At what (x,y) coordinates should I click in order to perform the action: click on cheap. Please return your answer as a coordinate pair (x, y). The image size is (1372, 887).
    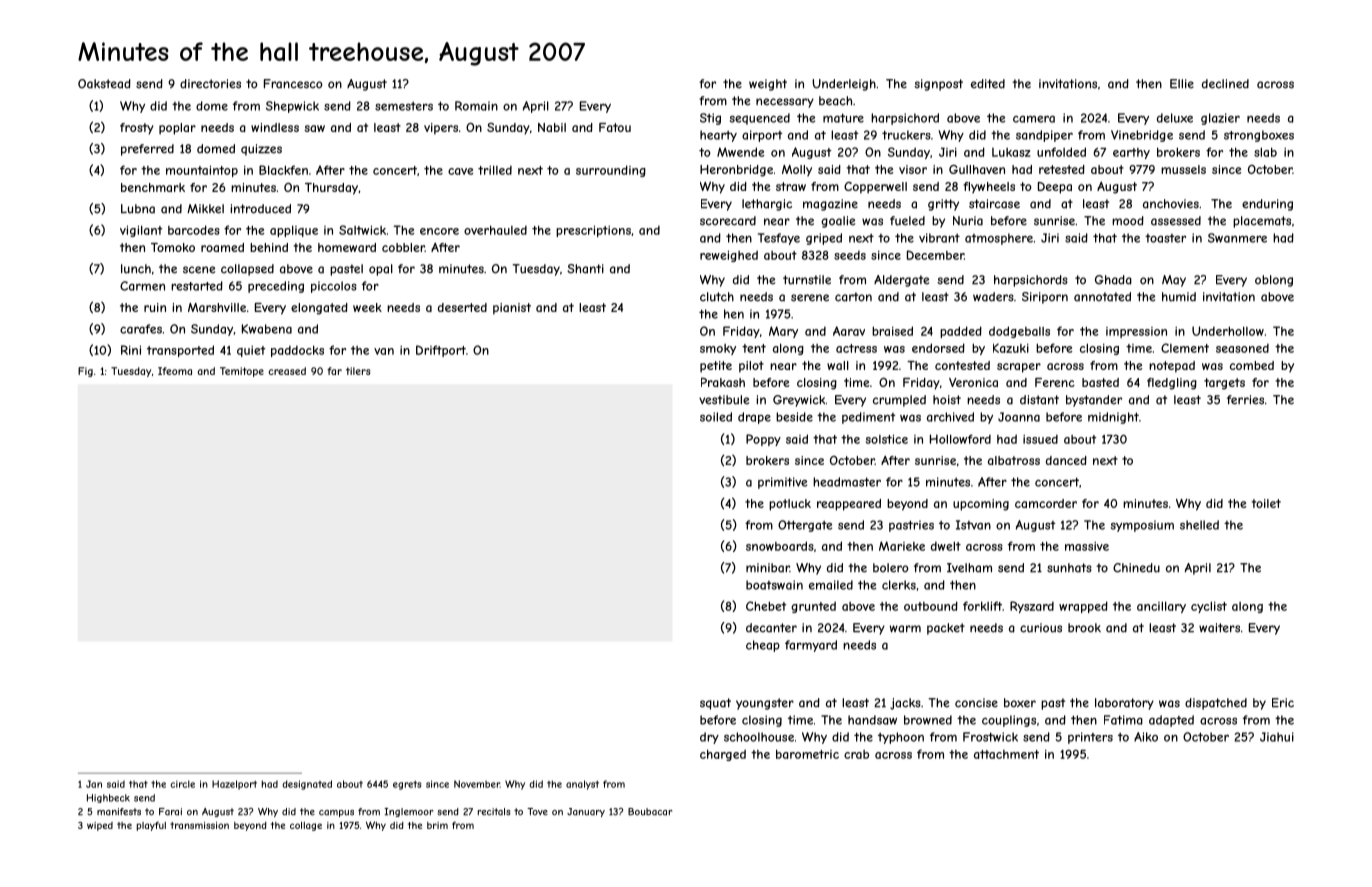
    Looking at the image, I should click on (763, 646).
